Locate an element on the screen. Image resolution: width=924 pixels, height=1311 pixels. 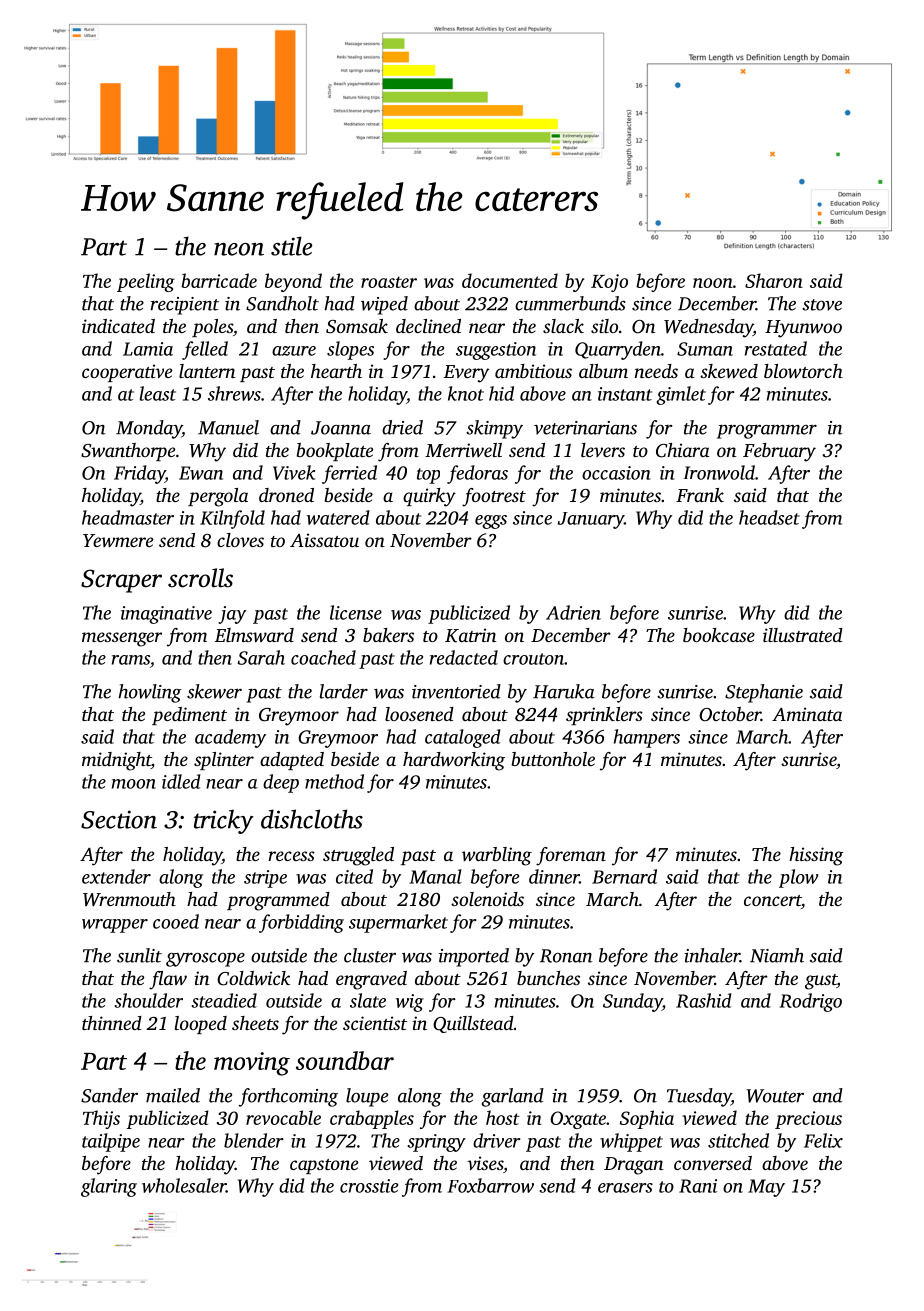
mailed is located at coordinates (173, 1095).
